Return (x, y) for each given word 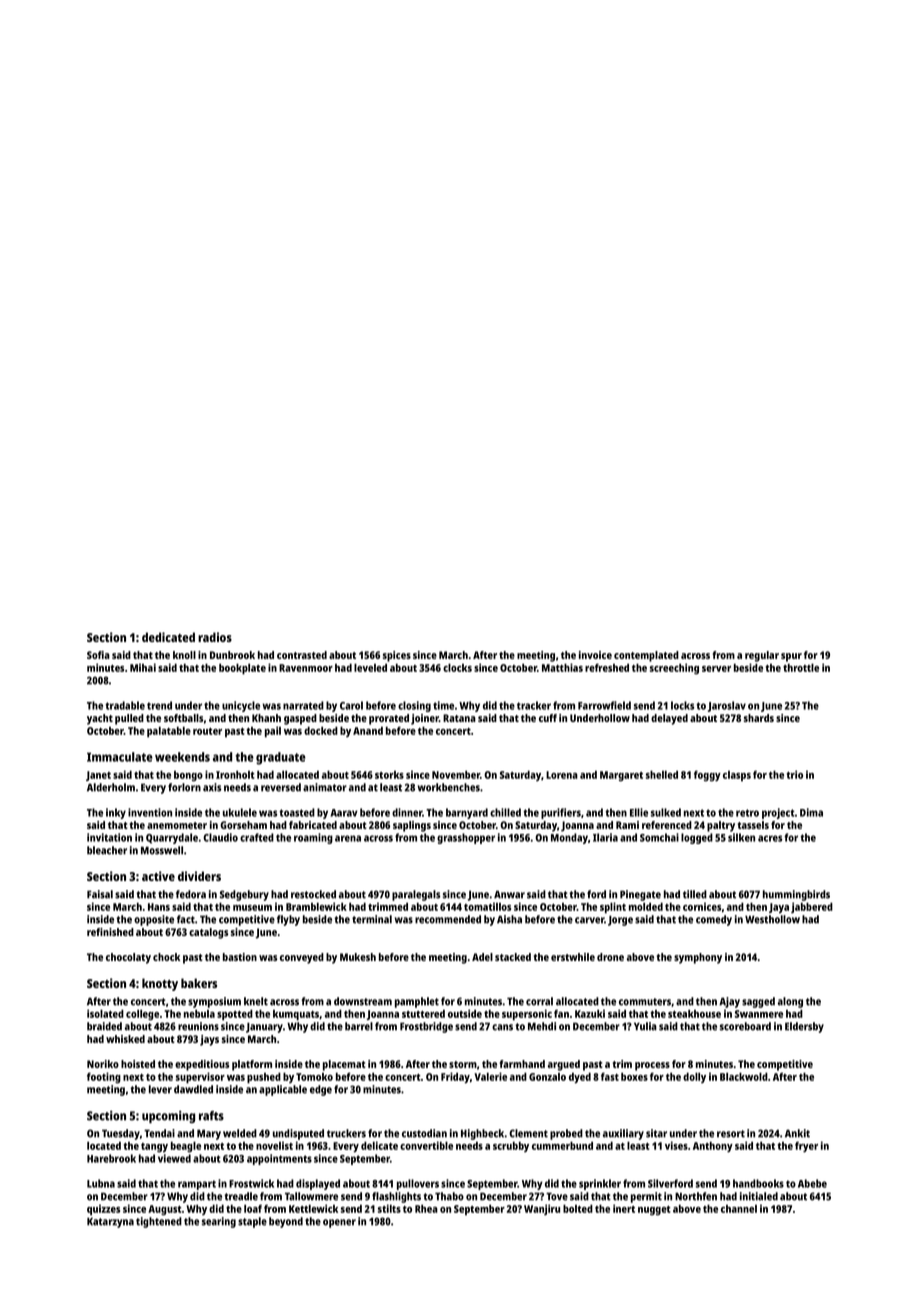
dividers (199, 876)
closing (414, 706)
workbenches (449, 787)
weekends (182, 757)
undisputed (298, 1134)
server (716, 669)
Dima (811, 812)
